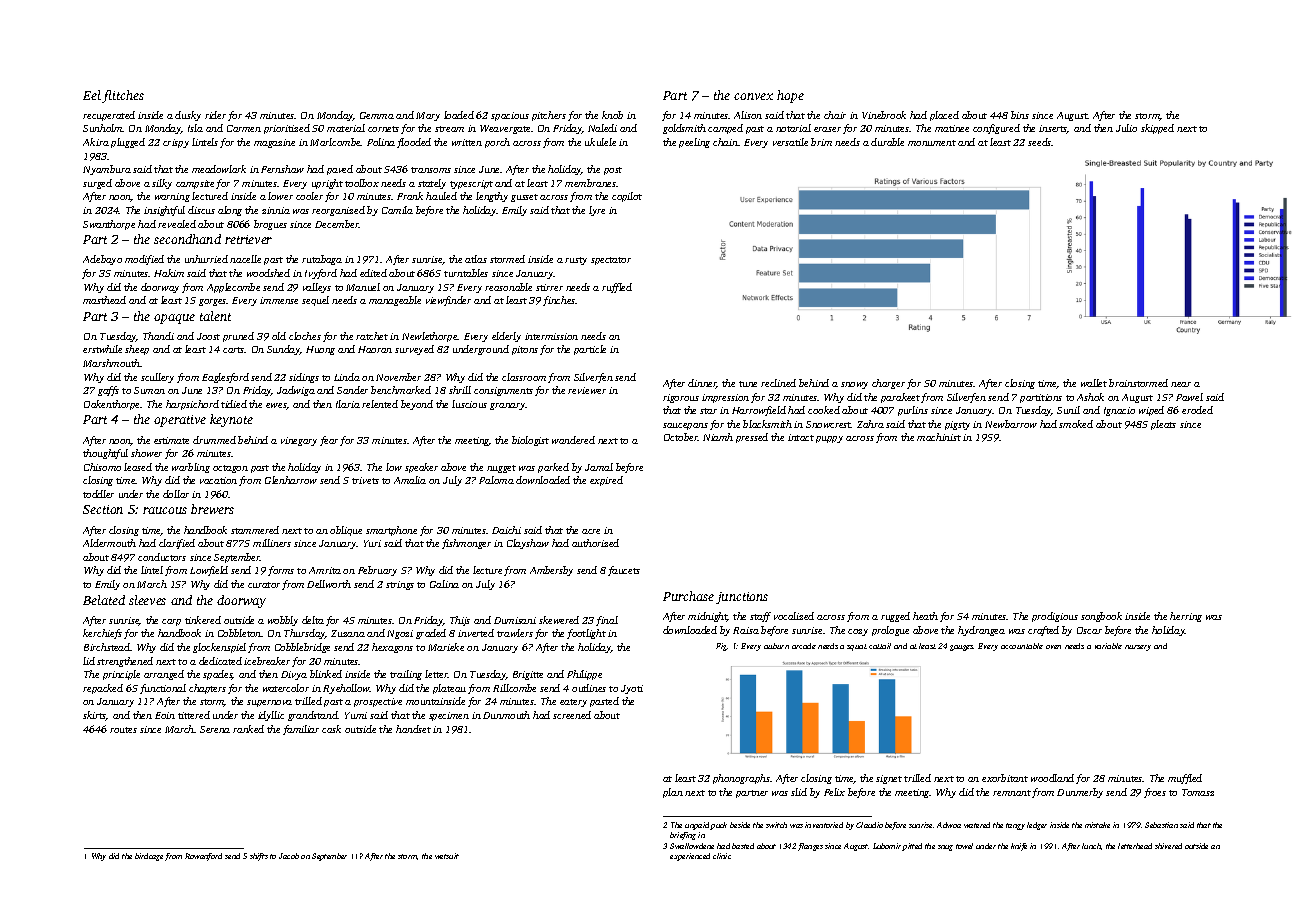 Image resolution: width=1308 pixels, height=924 pixels. I want to click on Birchstead, so click(107, 647).
